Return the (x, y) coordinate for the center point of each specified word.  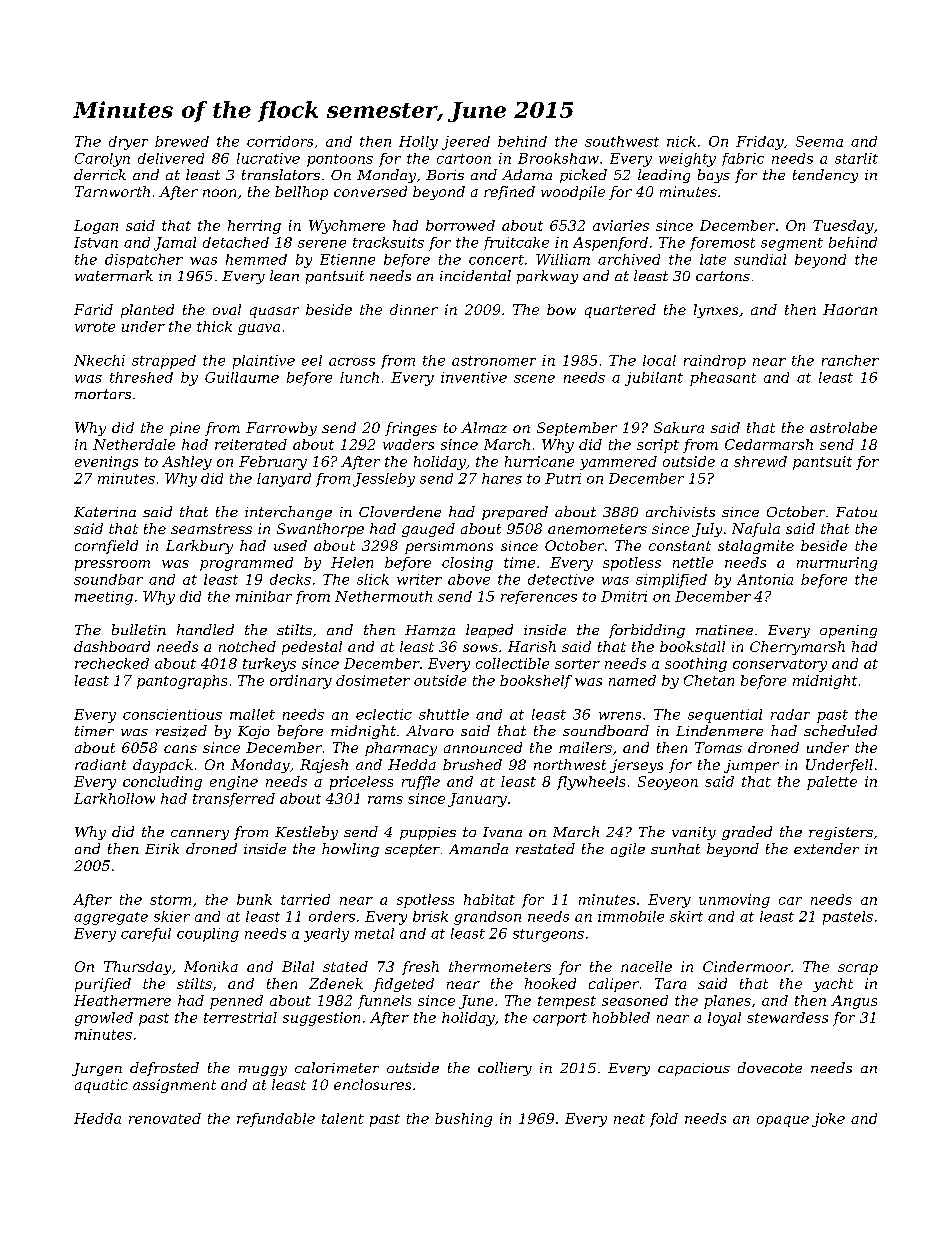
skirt (686, 916)
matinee (724, 630)
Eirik (162, 848)
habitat (489, 899)
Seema (819, 141)
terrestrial (240, 1017)
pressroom (112, 565)
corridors (280, 141)
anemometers (597, 529)
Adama (527, 174)
